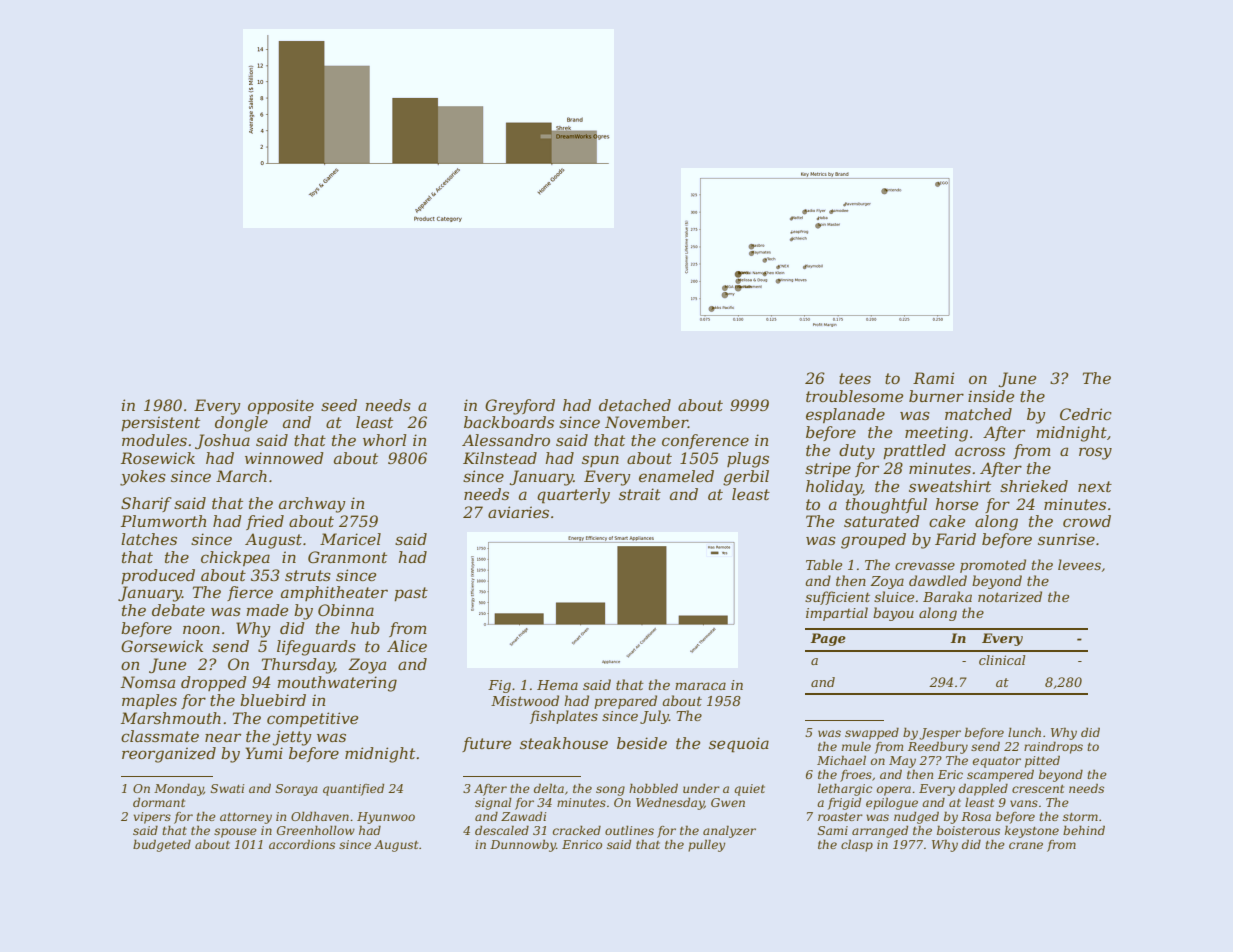 This image has height=952, width=1233. I want to click on sufficient, so click(837, 598).
